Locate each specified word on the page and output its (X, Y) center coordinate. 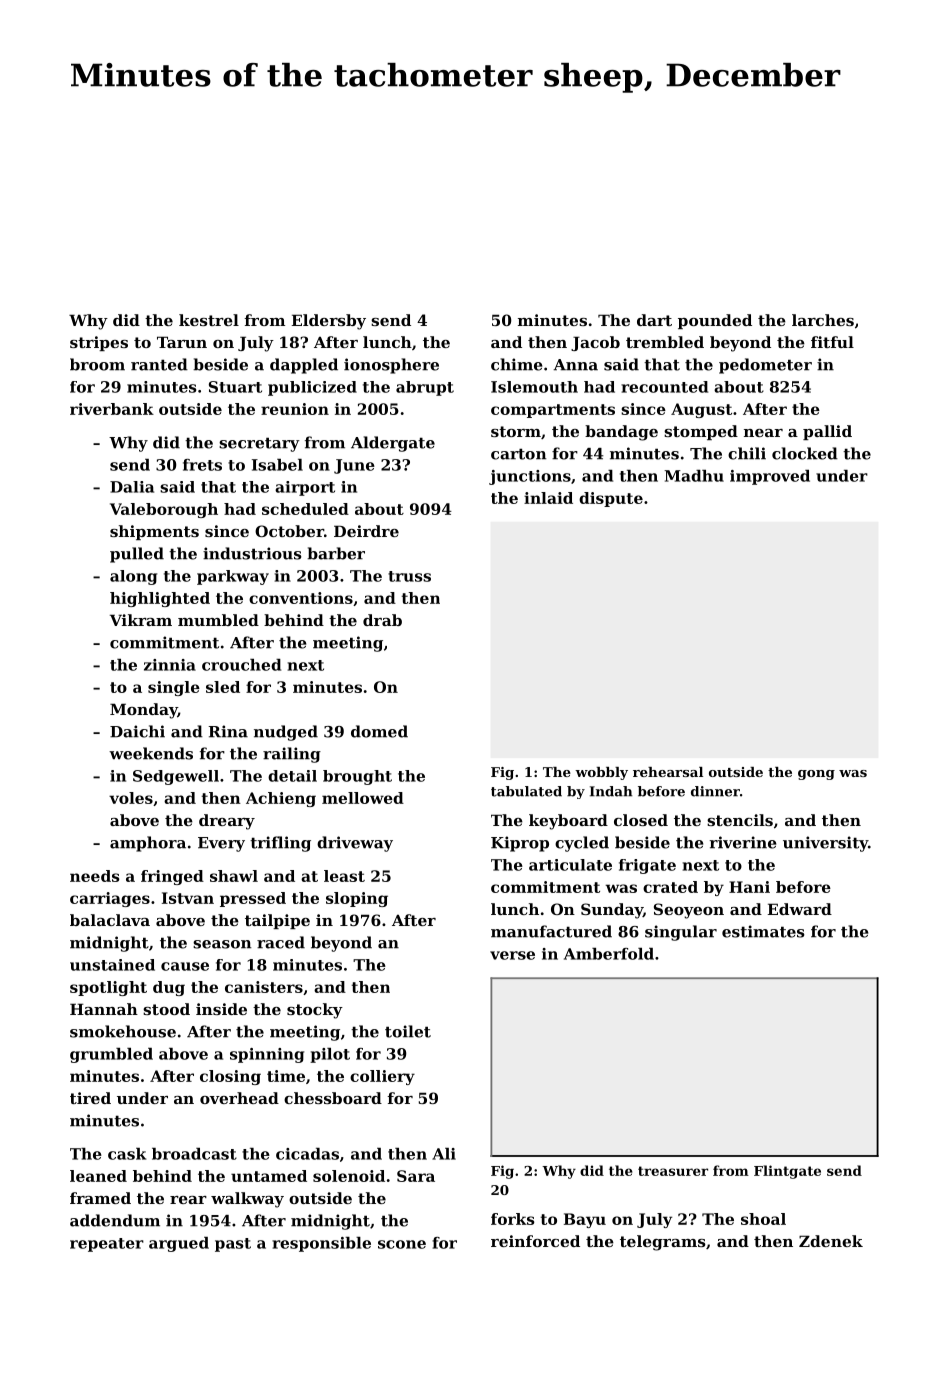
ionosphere (391, 366)
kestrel (209, 320)
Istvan (188, 898)
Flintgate (787, 1172)
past (233, 1245)
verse (512, 955)
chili (747, 453)
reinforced (535, 1241)
